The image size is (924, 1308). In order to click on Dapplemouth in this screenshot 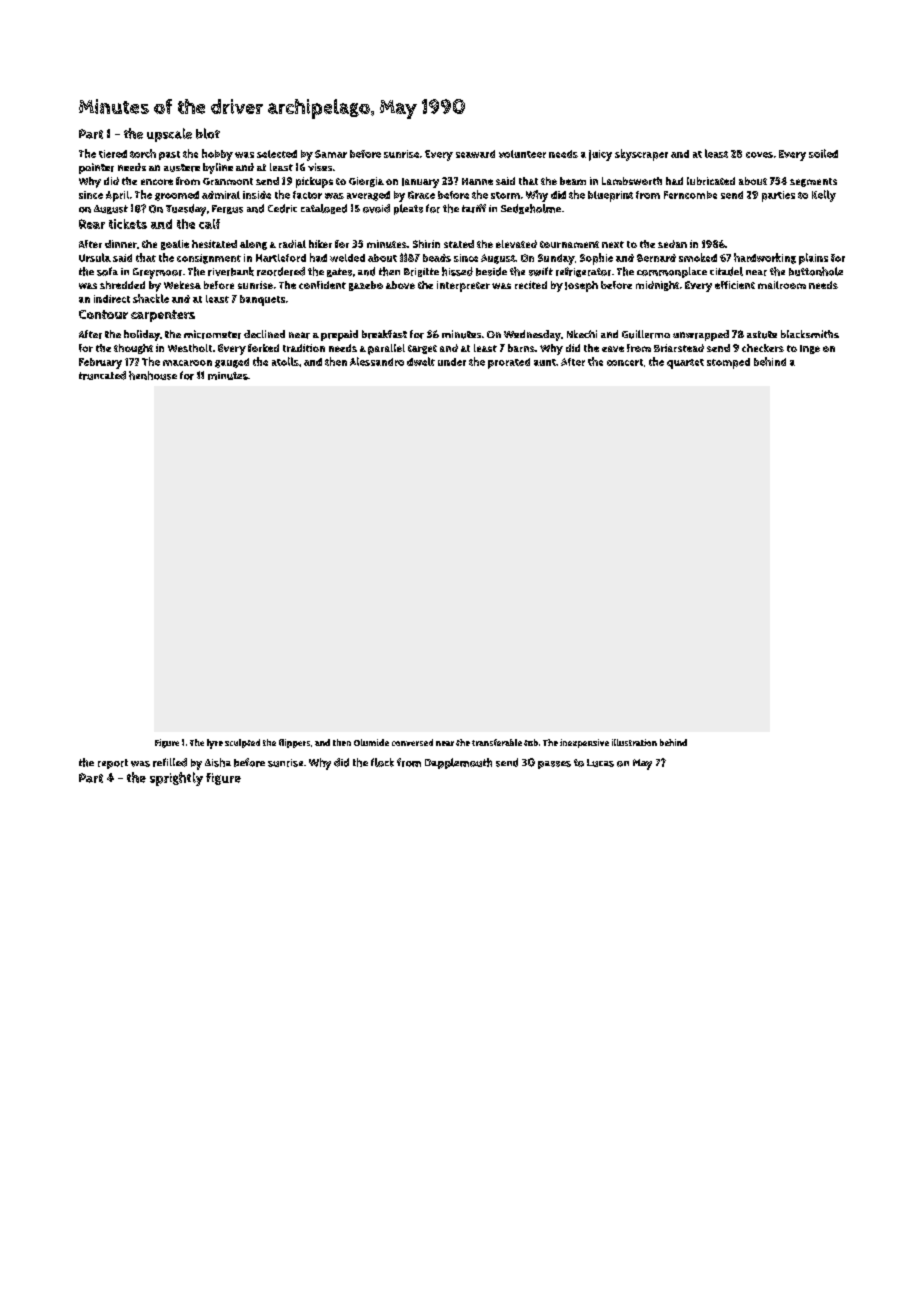, I will do `click(458, 763)`.
